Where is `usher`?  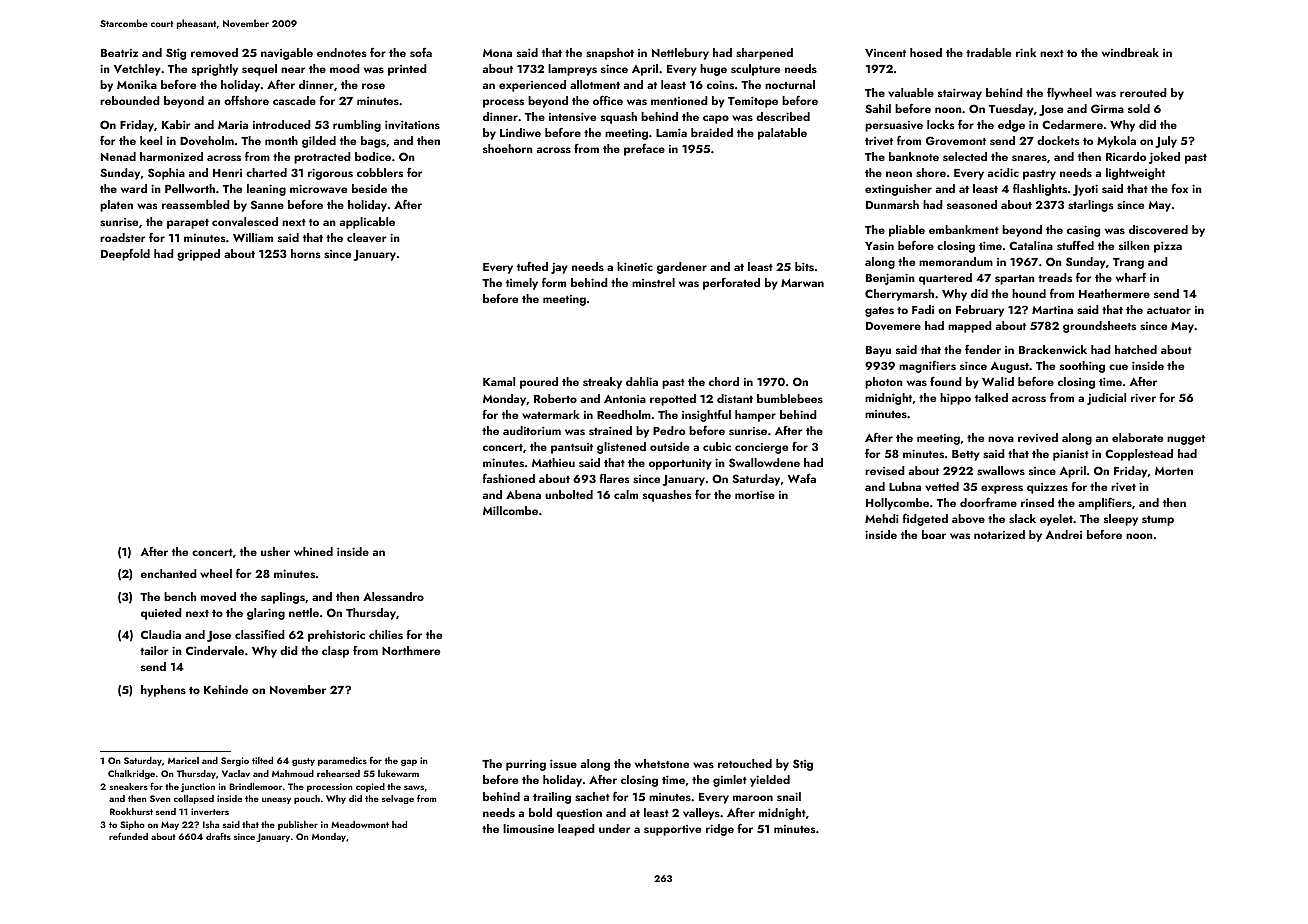
usher is located at coordinates (275, 551).
